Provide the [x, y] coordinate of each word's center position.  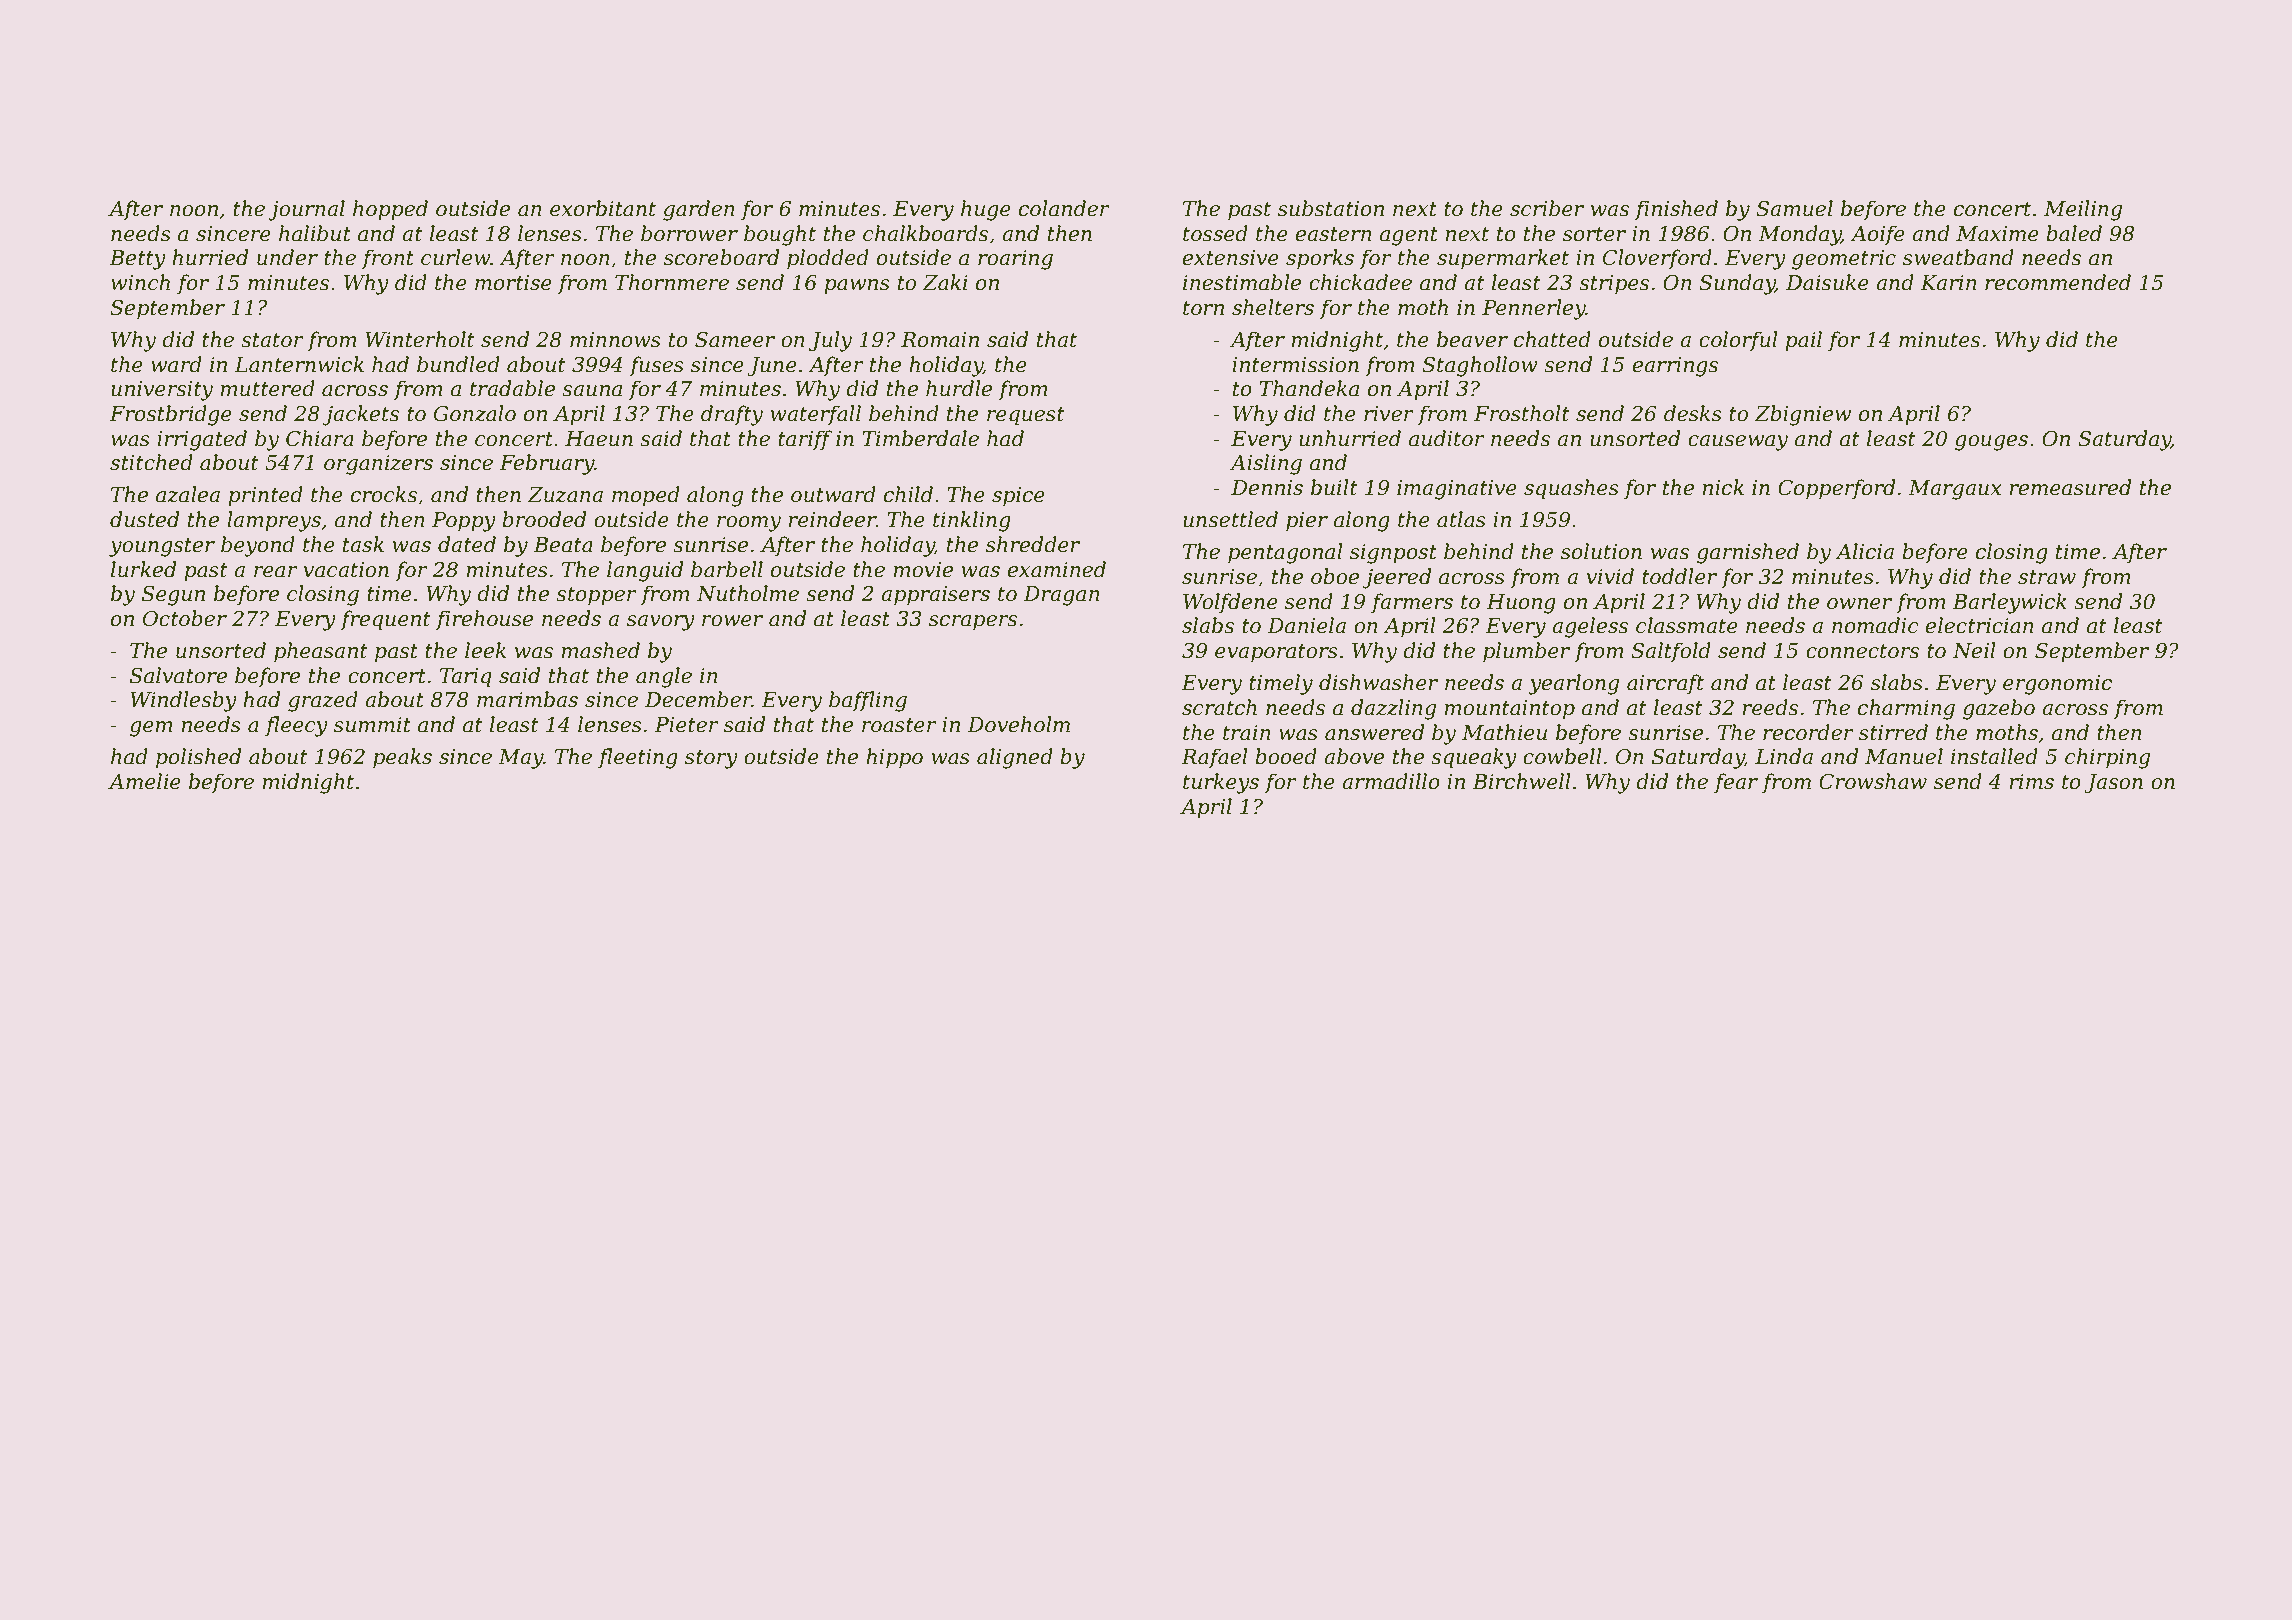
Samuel [1794, 208]
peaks [402, 758]
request [1026, 416]
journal [306, 210]
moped [646, 496]
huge [986, 210]
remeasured [2070, 487]
